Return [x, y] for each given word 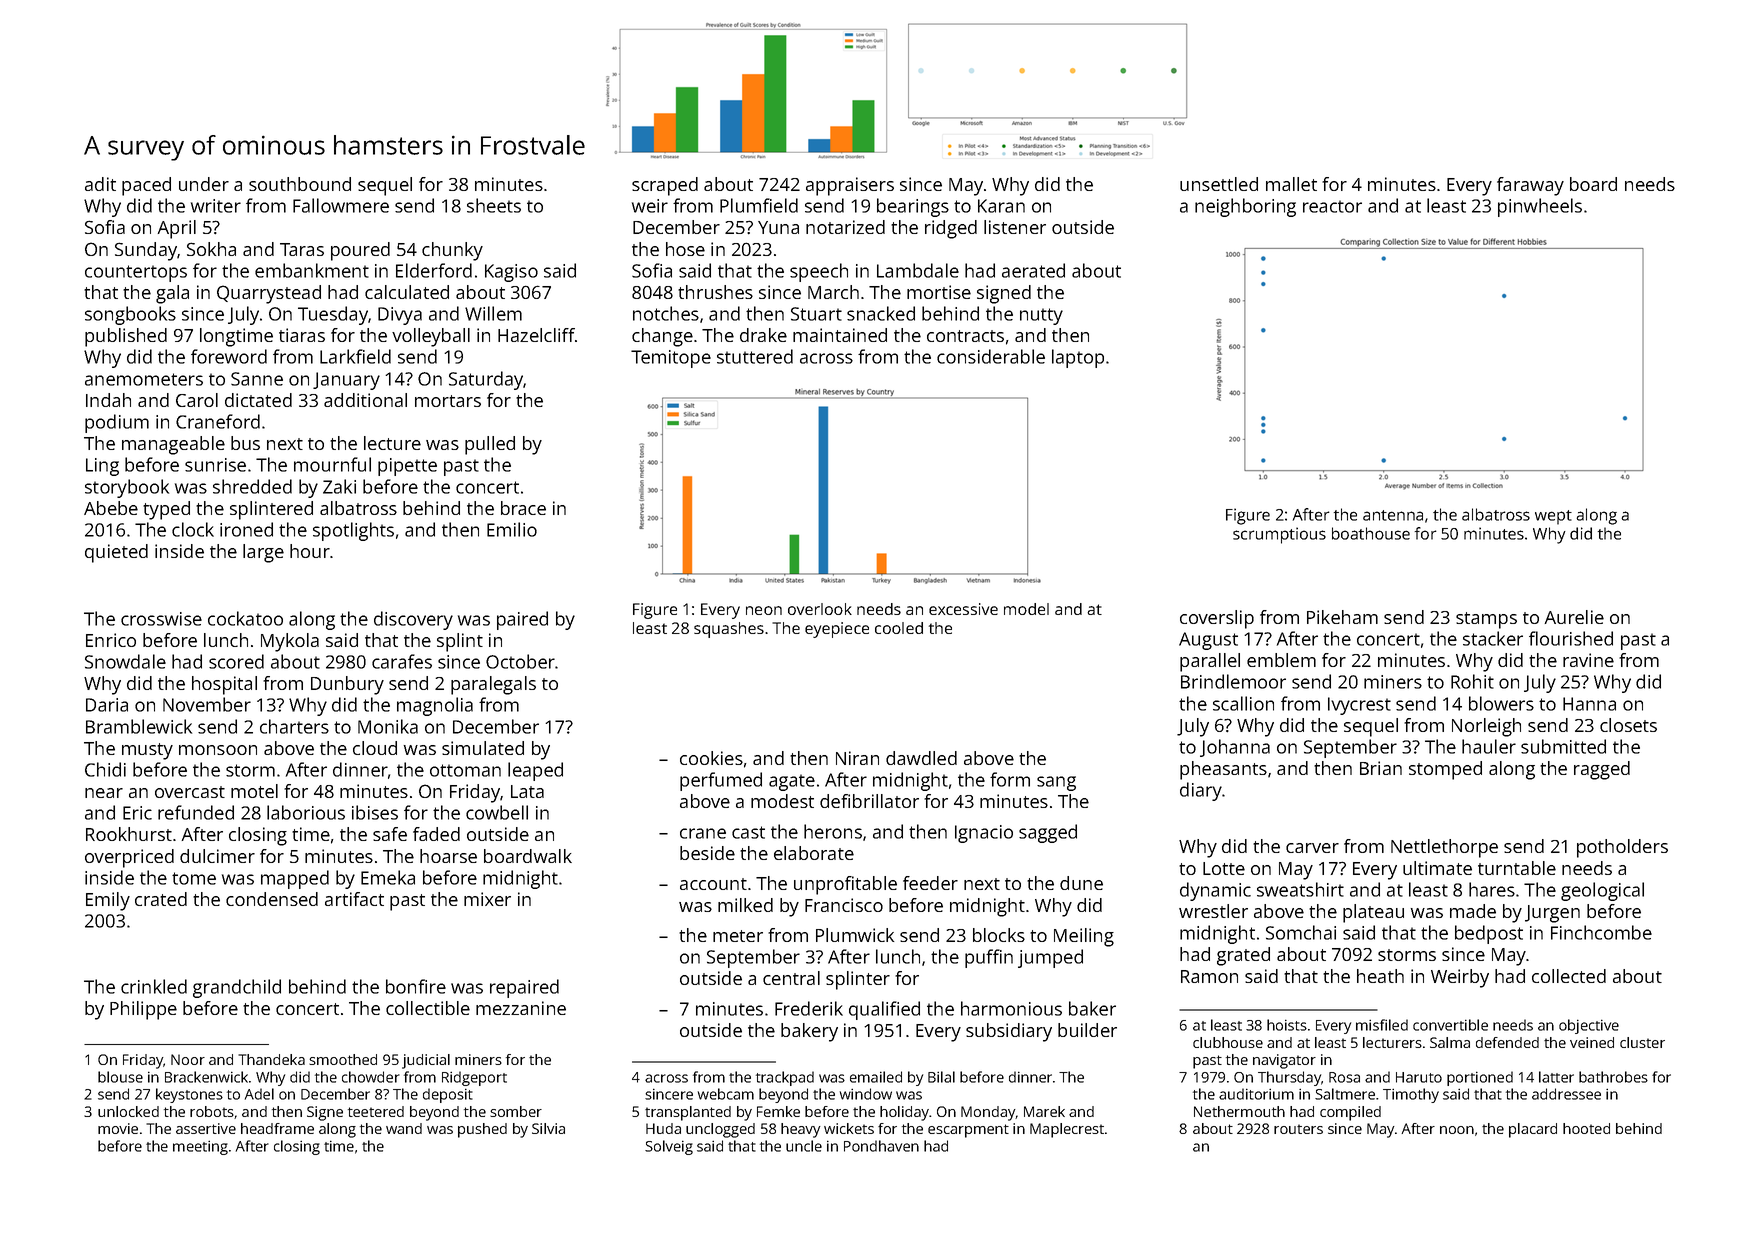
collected [1569, 976]
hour [310, 551]
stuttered [755, 356]
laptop [1078, 358]
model [1026, 609]
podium [117, 423]
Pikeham [1342, 617]
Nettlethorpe [1444, 848]
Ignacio [984, 834]
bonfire [416, 986]
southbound [300, 184]
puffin [989, 958]
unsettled [1219, 184]
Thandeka [271, 1059]
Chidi [105, 769]
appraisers [850, 186]
